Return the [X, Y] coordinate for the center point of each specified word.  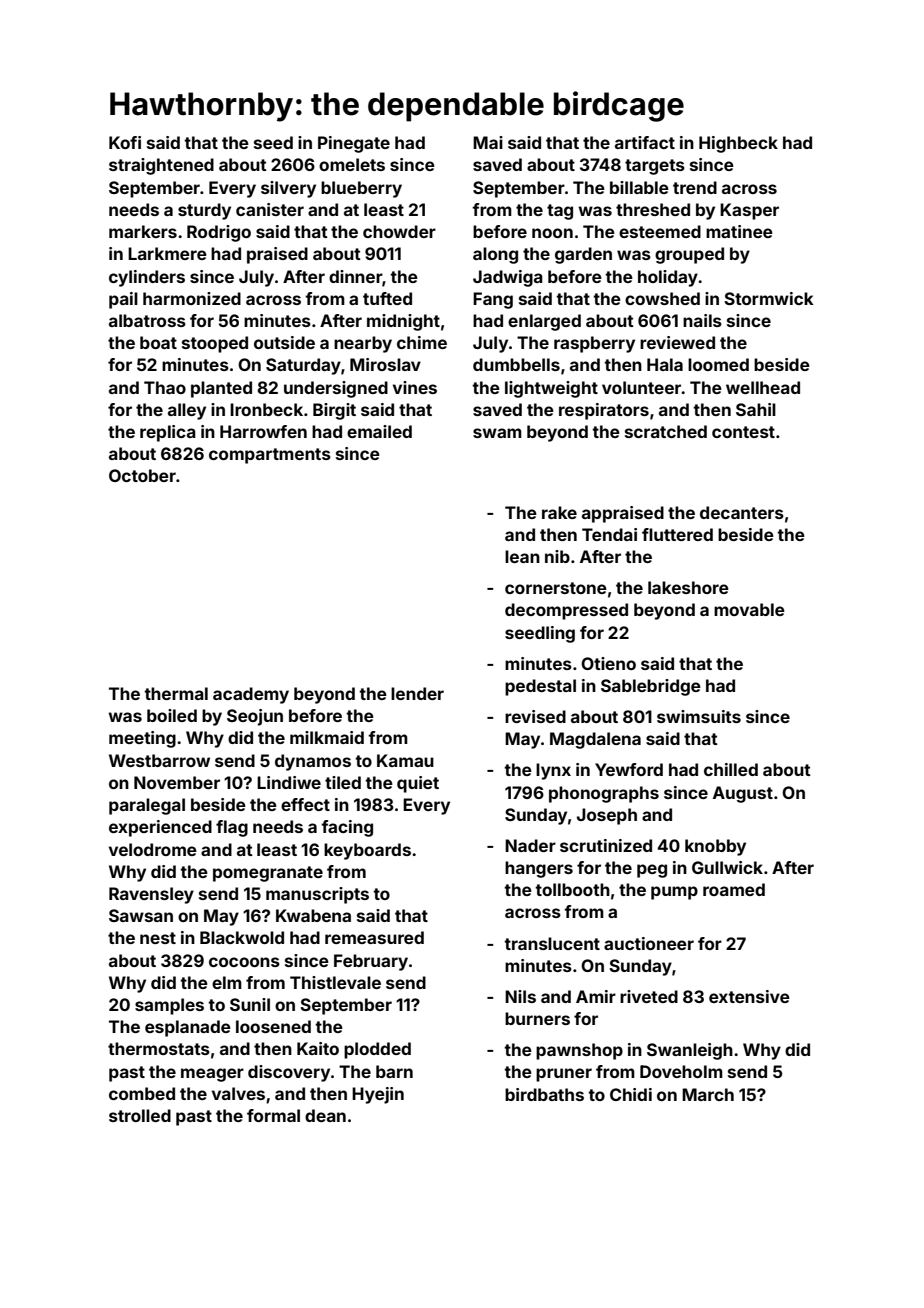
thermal [176, 693]
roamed [734, 889]
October [142, 475]
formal [273, 1115]
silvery [288, 189]
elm [227, 982]
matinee [739, 231]
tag [560, 212]
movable [749, 609]
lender [417, 693]
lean [522, 556]
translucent [552, 943]
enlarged [544, 322]
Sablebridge [651, 687]
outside [284, 342]
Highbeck [738, 144]
